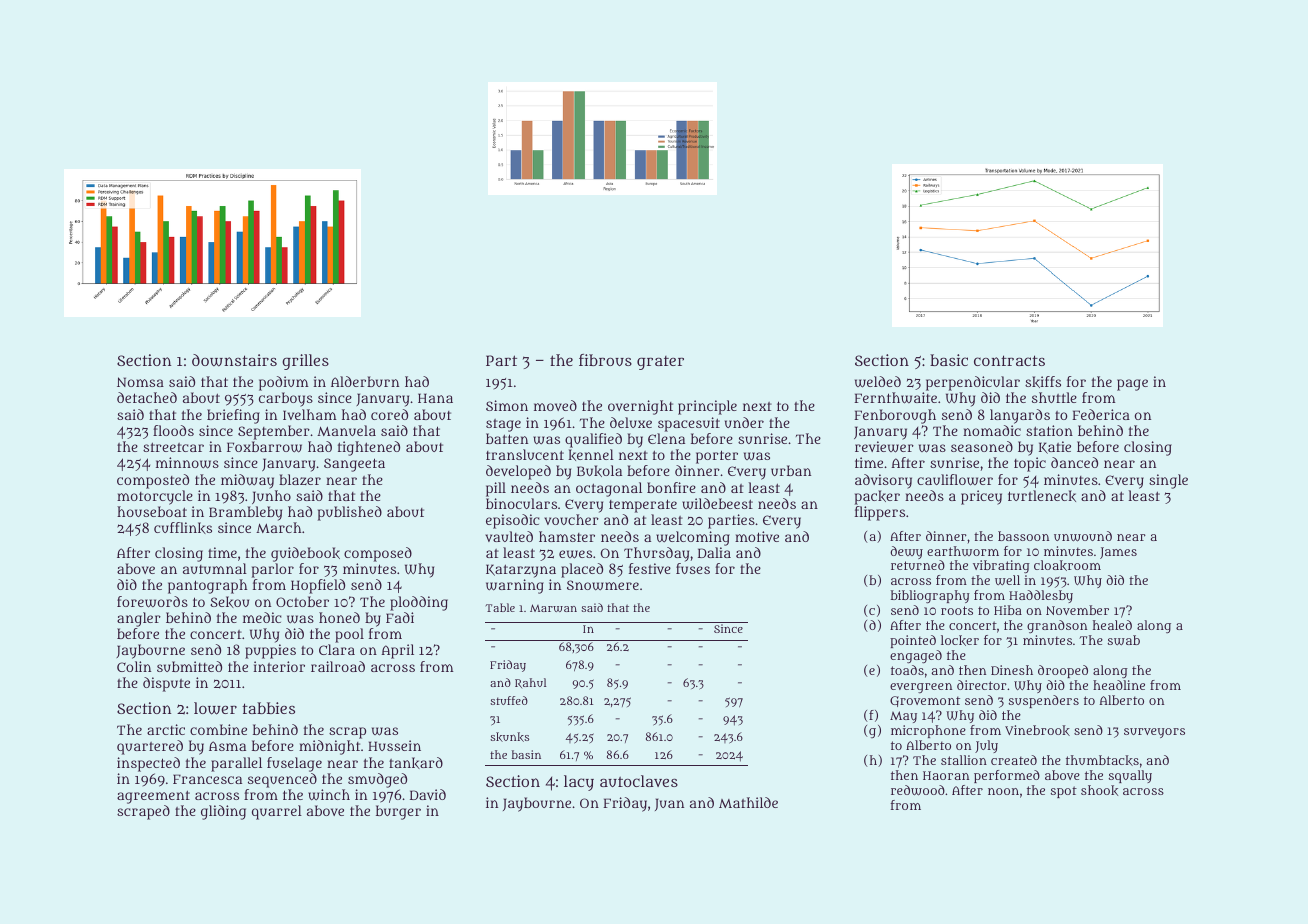 The height and width of the image is (924, 1308). I want to click on Marwan, so click(553, 608).
